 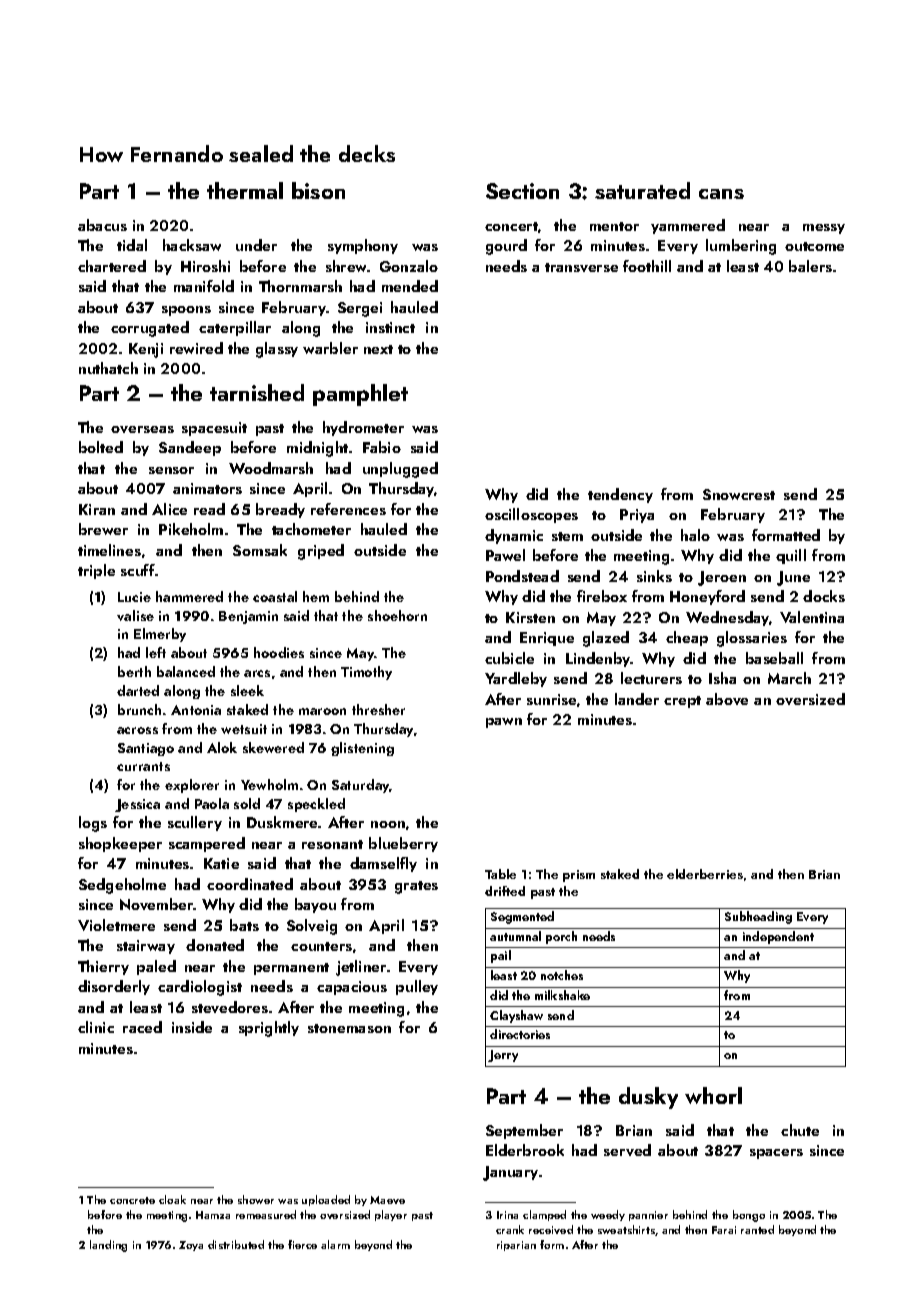 What do you see at coordinates (757, 1229) in the page?
I see `ranted` at bounding box center [757, 1229].
